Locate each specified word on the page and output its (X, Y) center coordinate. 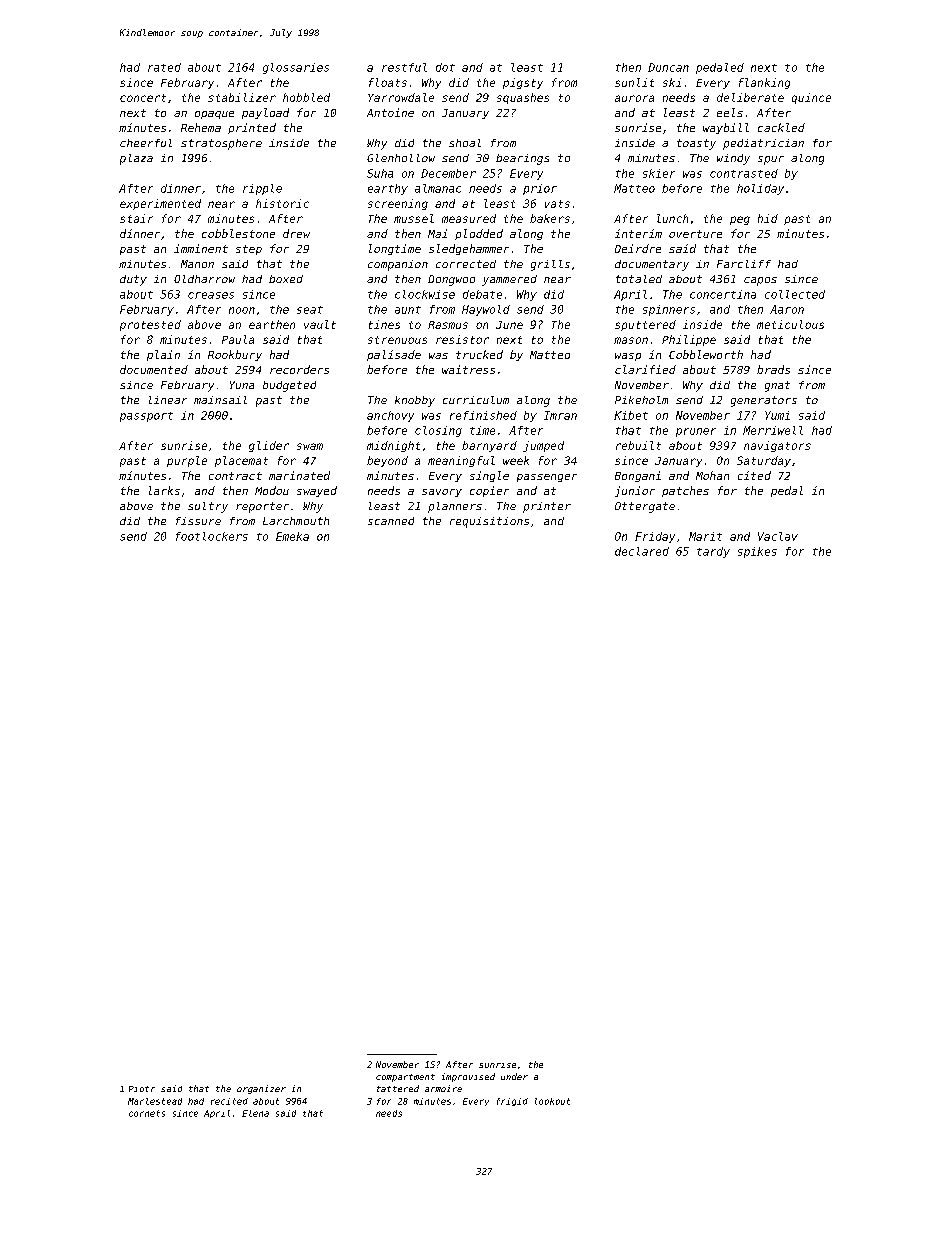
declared (642, 551)
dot (445, 67)
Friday (655, 537)
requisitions (489, 522)
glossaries (296, 68)
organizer (261, 1089)
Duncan (668, 67)
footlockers (212, 536)
